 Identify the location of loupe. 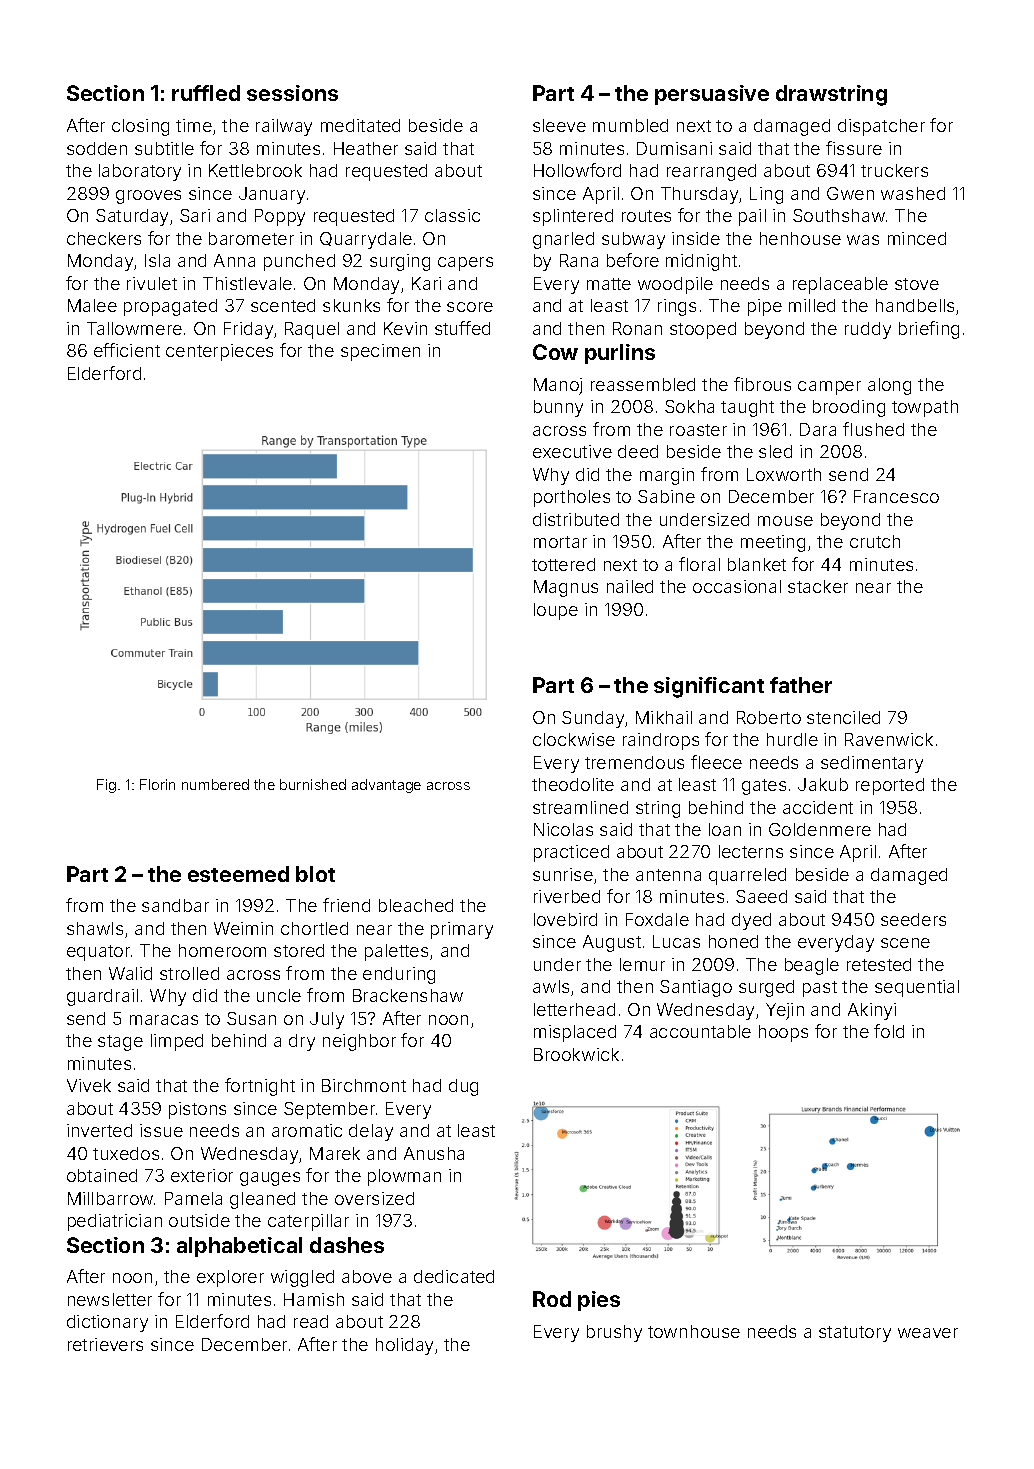
(556, 611).
